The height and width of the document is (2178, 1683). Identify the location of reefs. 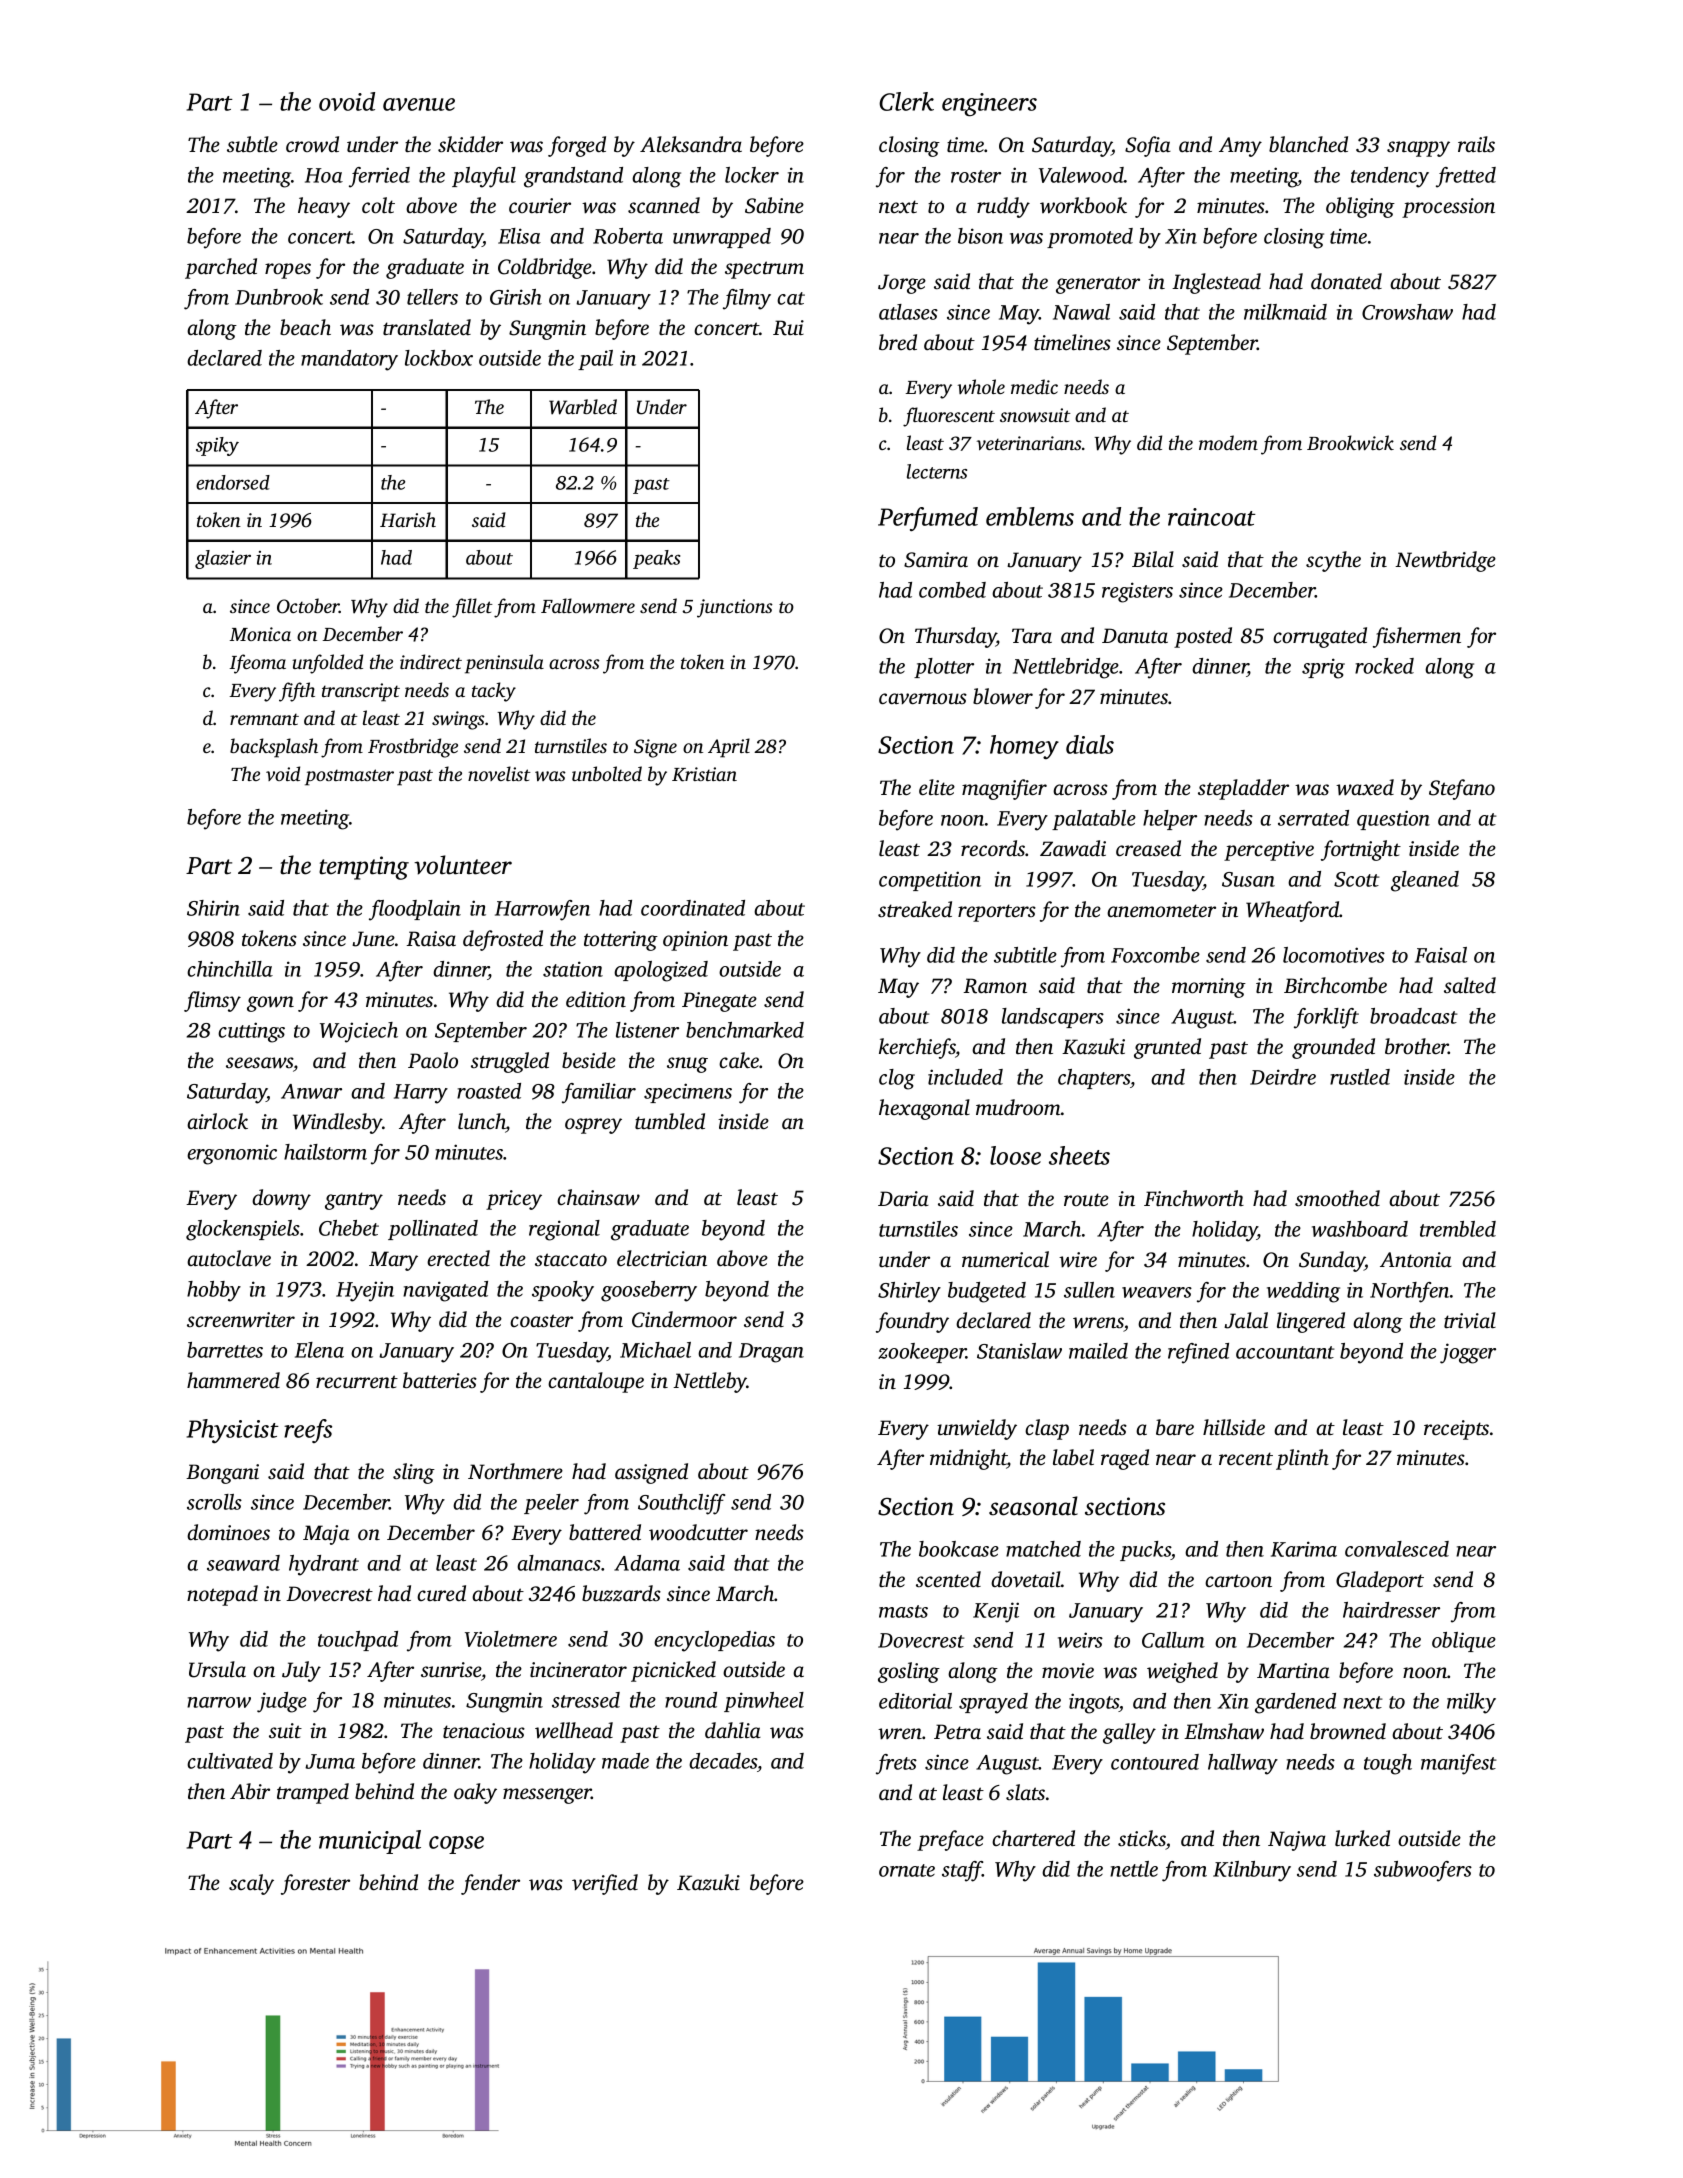
(308, 1431).
